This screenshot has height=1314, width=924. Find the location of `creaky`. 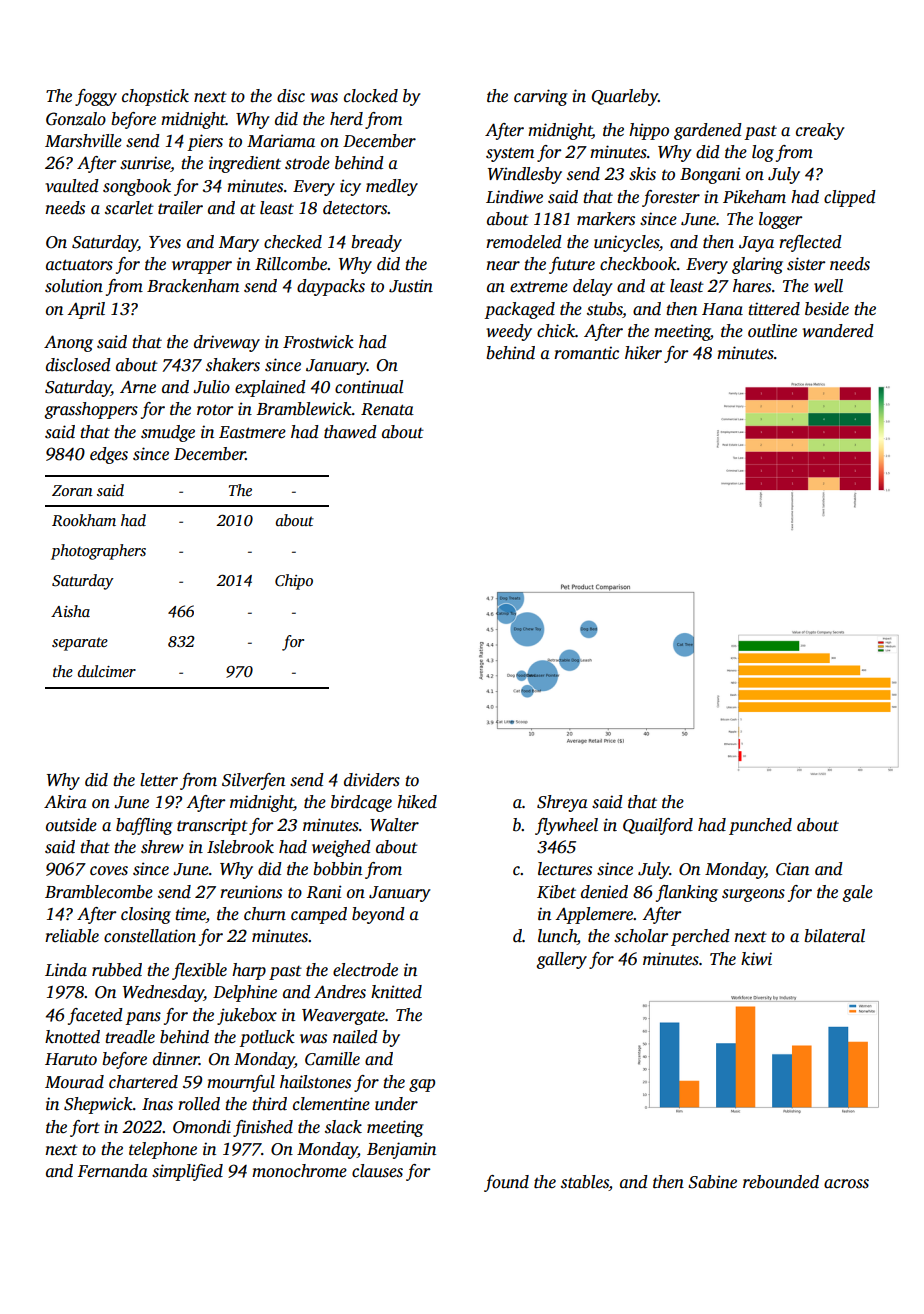

creaky is located at coordinates (820, 131).
